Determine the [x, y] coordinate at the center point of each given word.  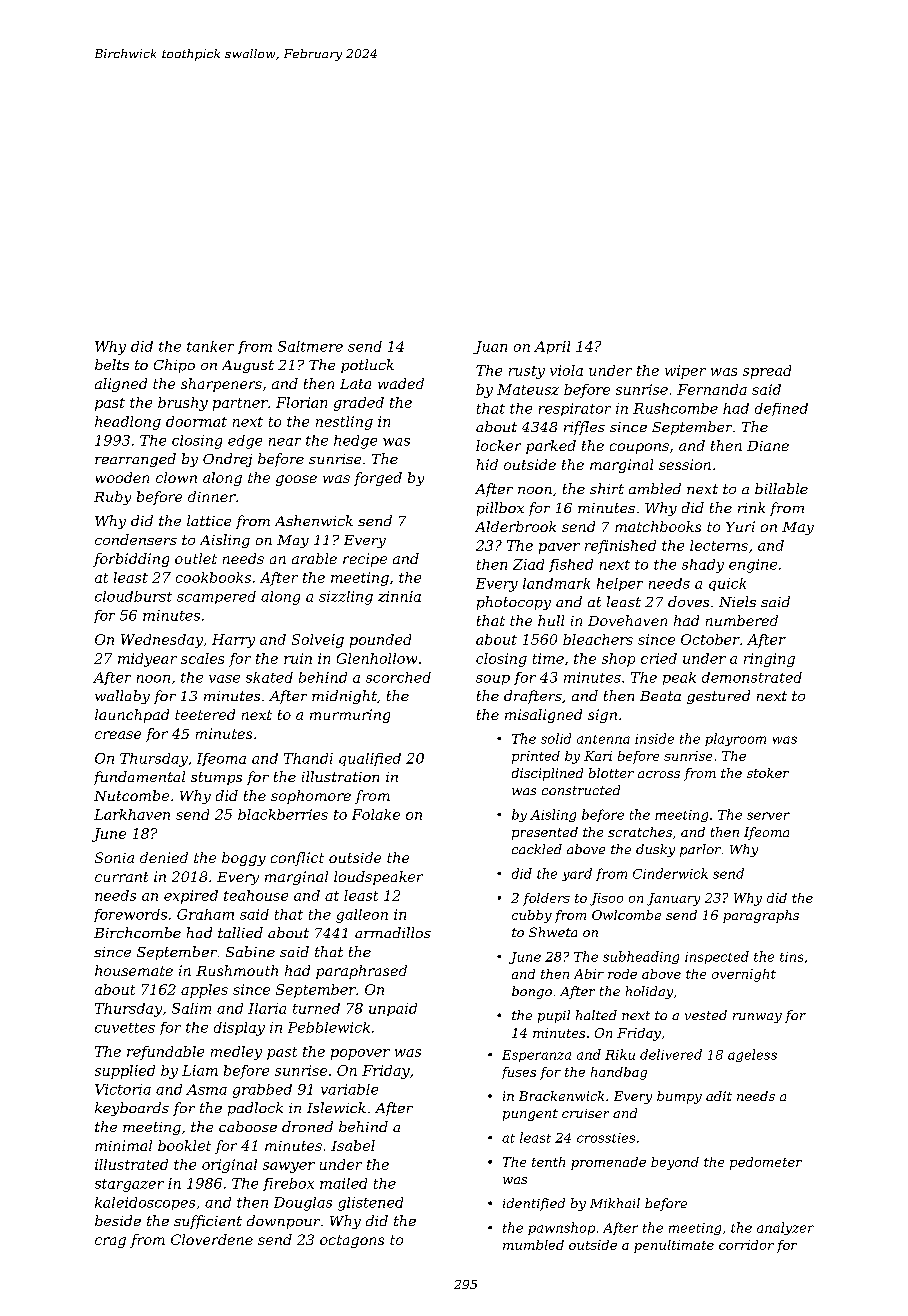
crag [110, 1242]
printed [536, 757]
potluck [367, 366]
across [659, 774]
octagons [352, 1241]
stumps [216, 778]
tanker [210, 346]
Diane [768, 446]
